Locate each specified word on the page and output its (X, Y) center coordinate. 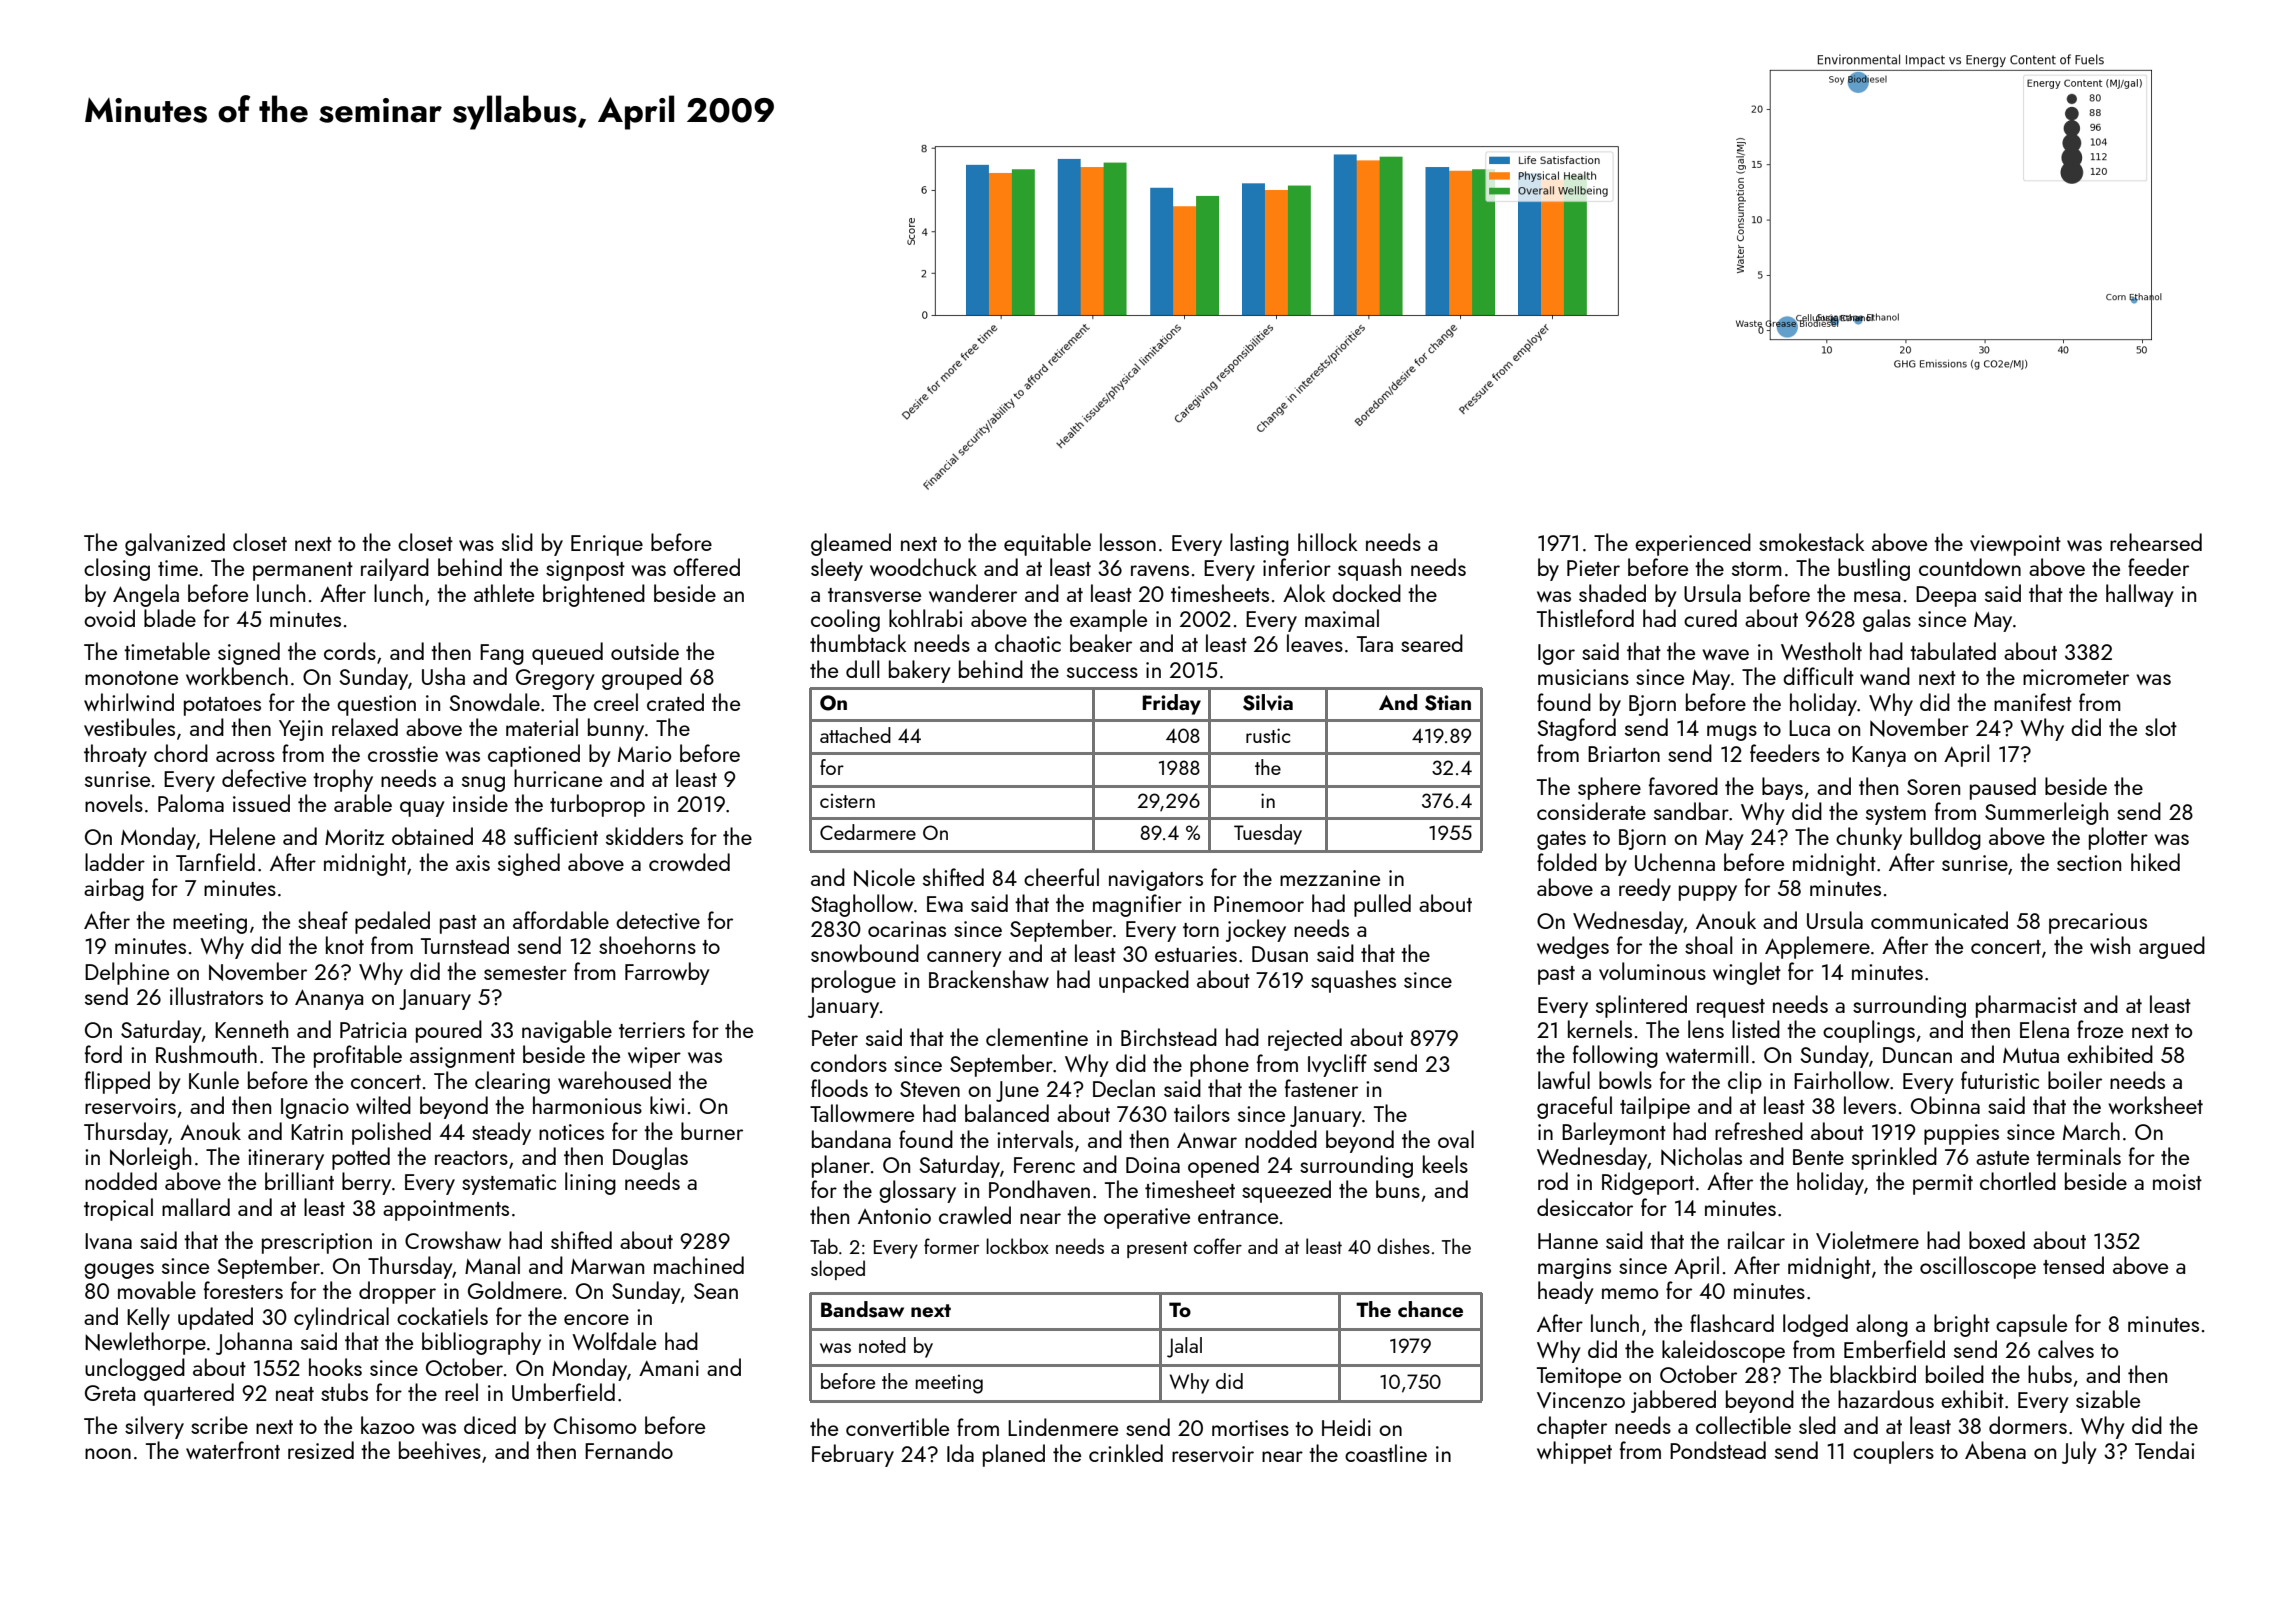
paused (2003, 788)
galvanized (175, 544)
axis (473, 863)
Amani (669, 1368)
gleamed (851, 544)
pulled (1382, 905)
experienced (1693, 544)
